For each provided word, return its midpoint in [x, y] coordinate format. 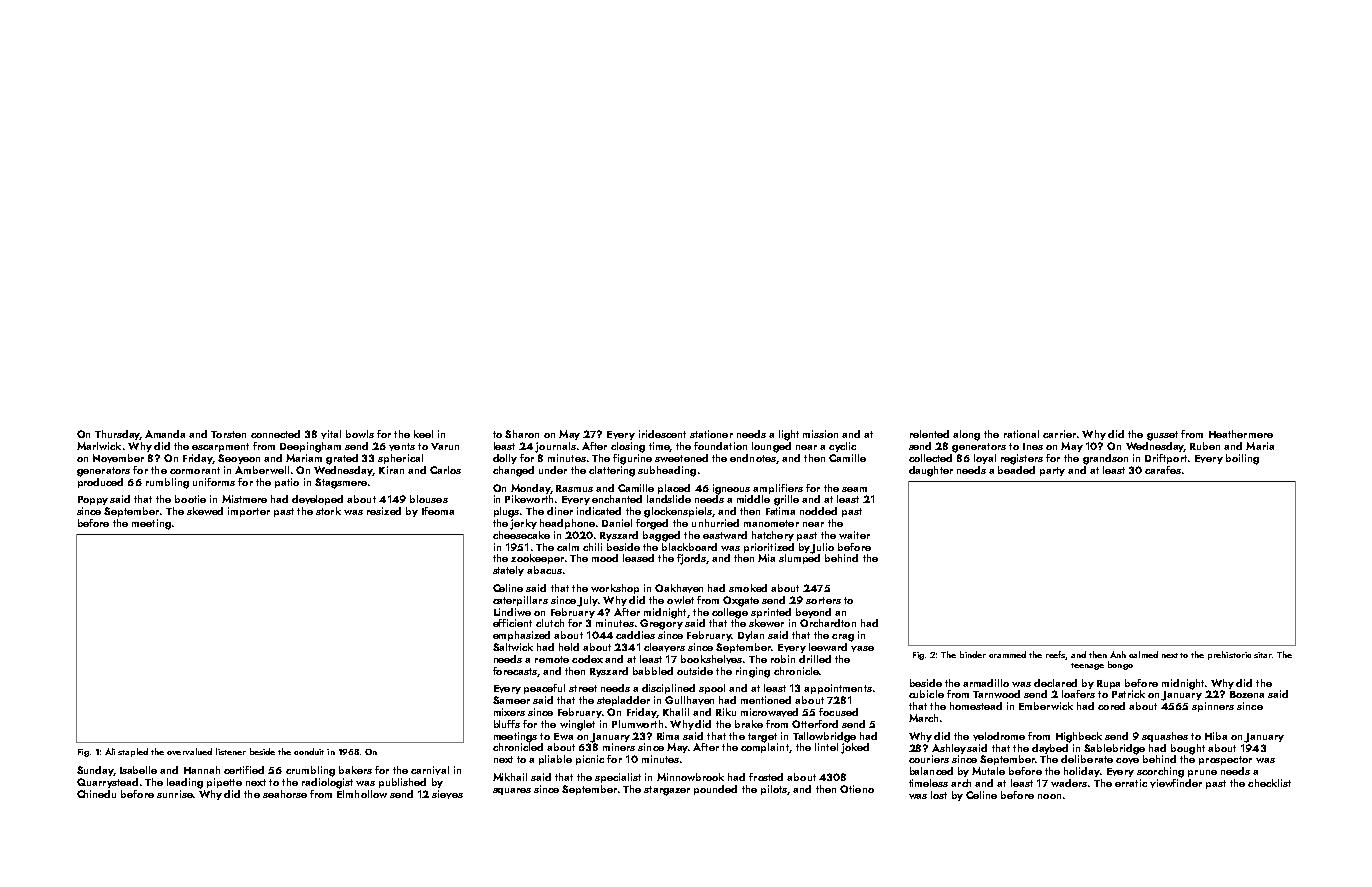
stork [328, 511]
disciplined [668, 689]
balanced [931, 771]
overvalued [189, 751]
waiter [854, 535]
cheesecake [521, 535]
